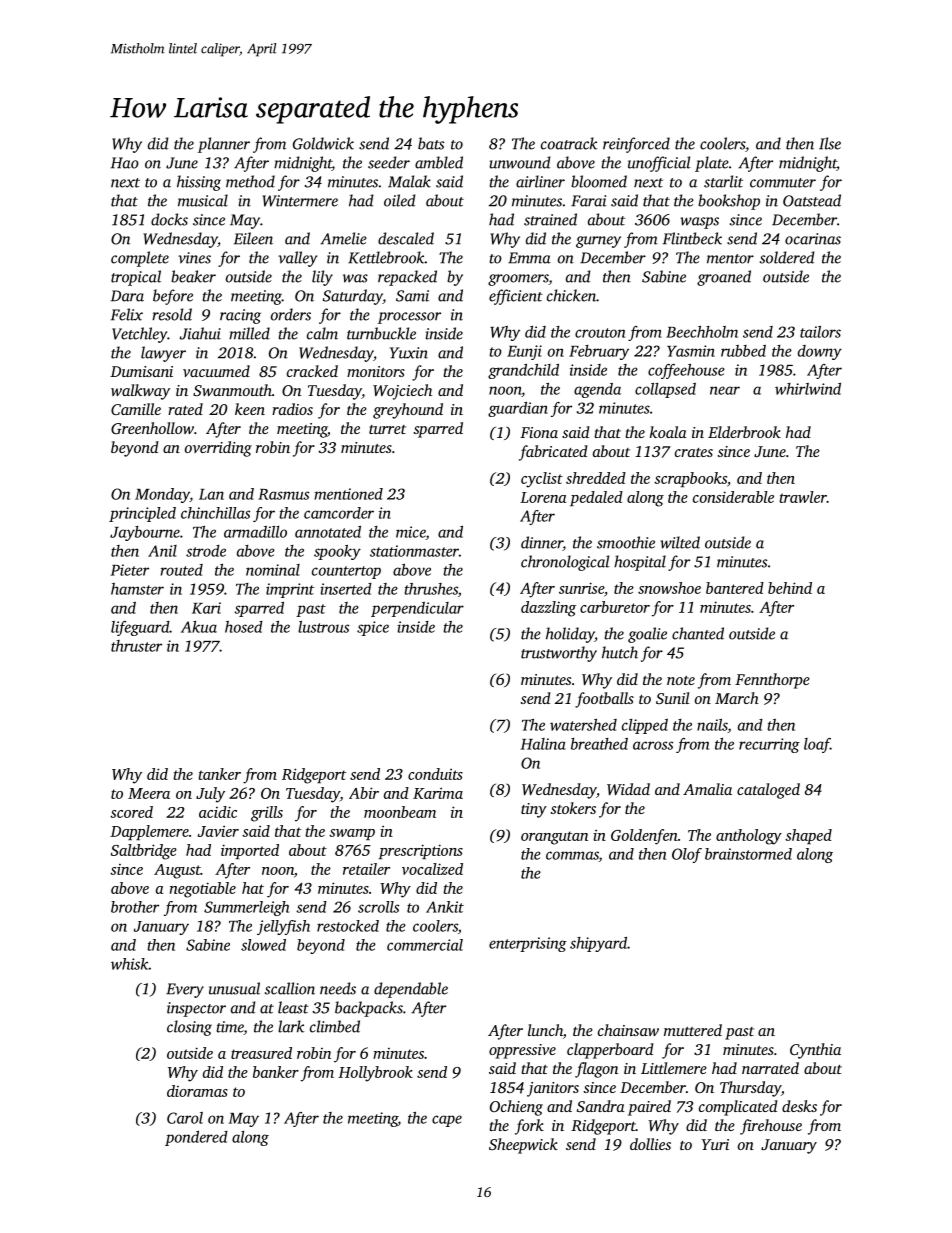 The image size is (952, 1233). What do you see at coordinates (771, 1127) in the page?
I see `firehouse` at bounding box center [771, 1127].
